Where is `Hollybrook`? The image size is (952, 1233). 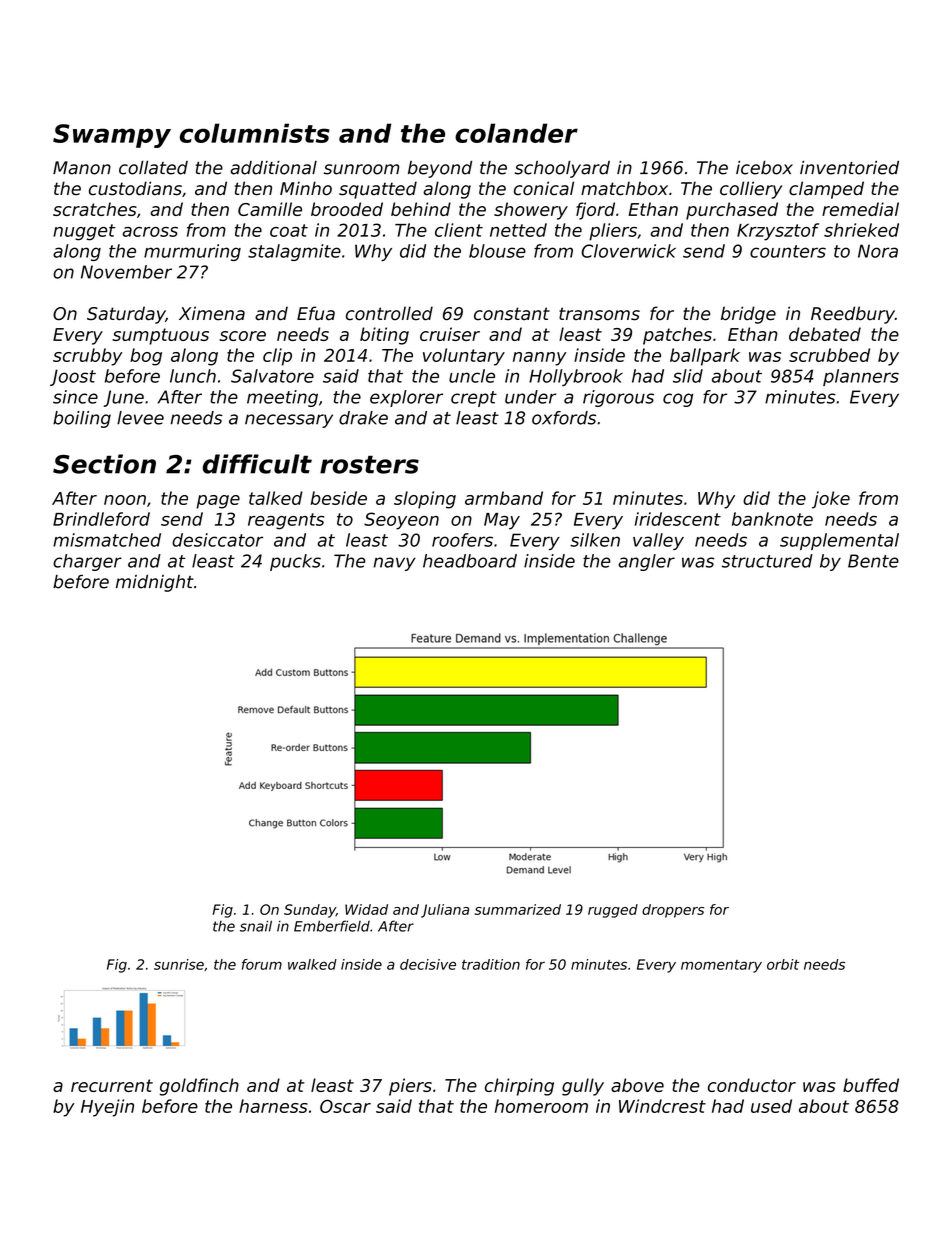 Hollybrook is located at coordinates (576, 377).
